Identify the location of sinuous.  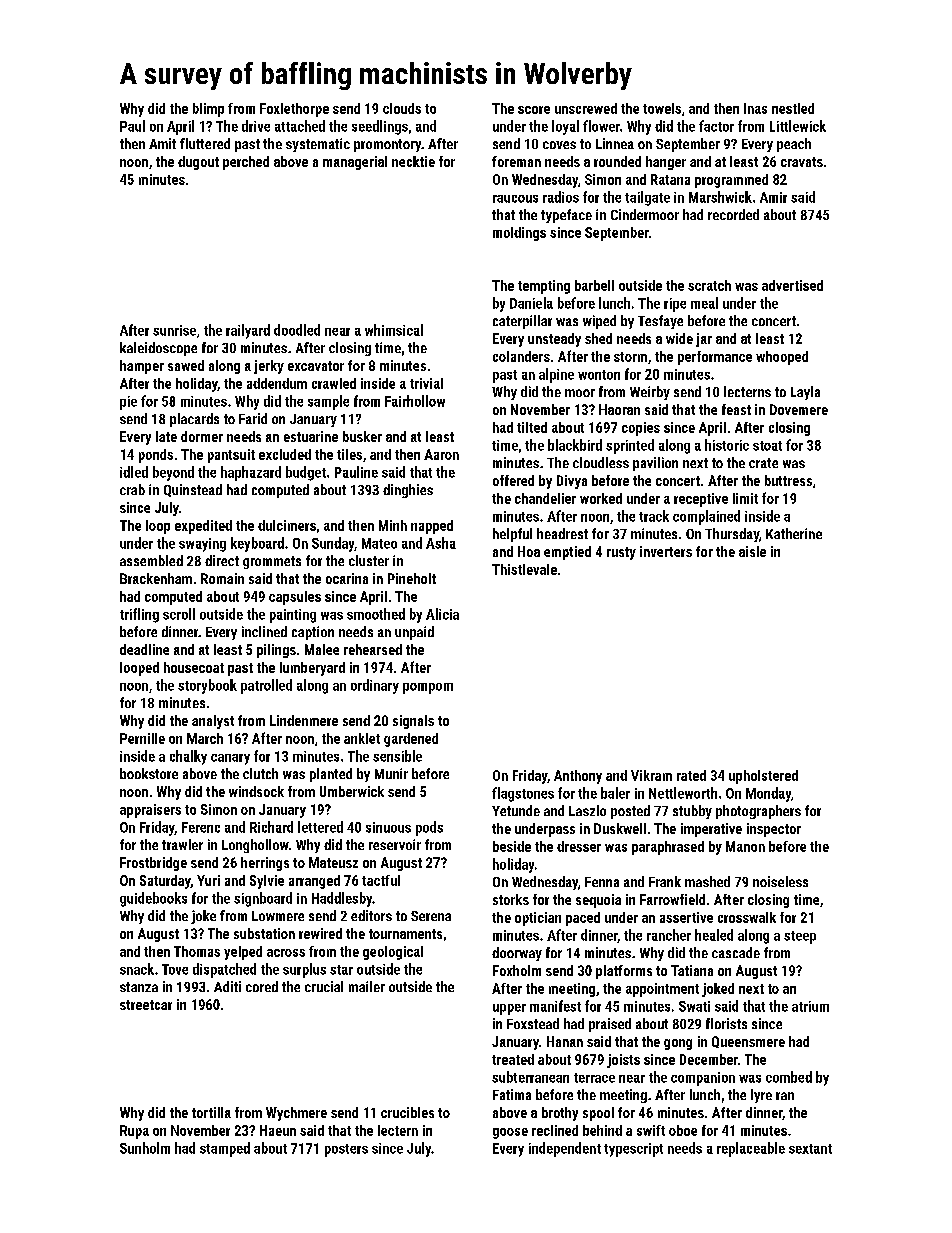
(388, 827).
